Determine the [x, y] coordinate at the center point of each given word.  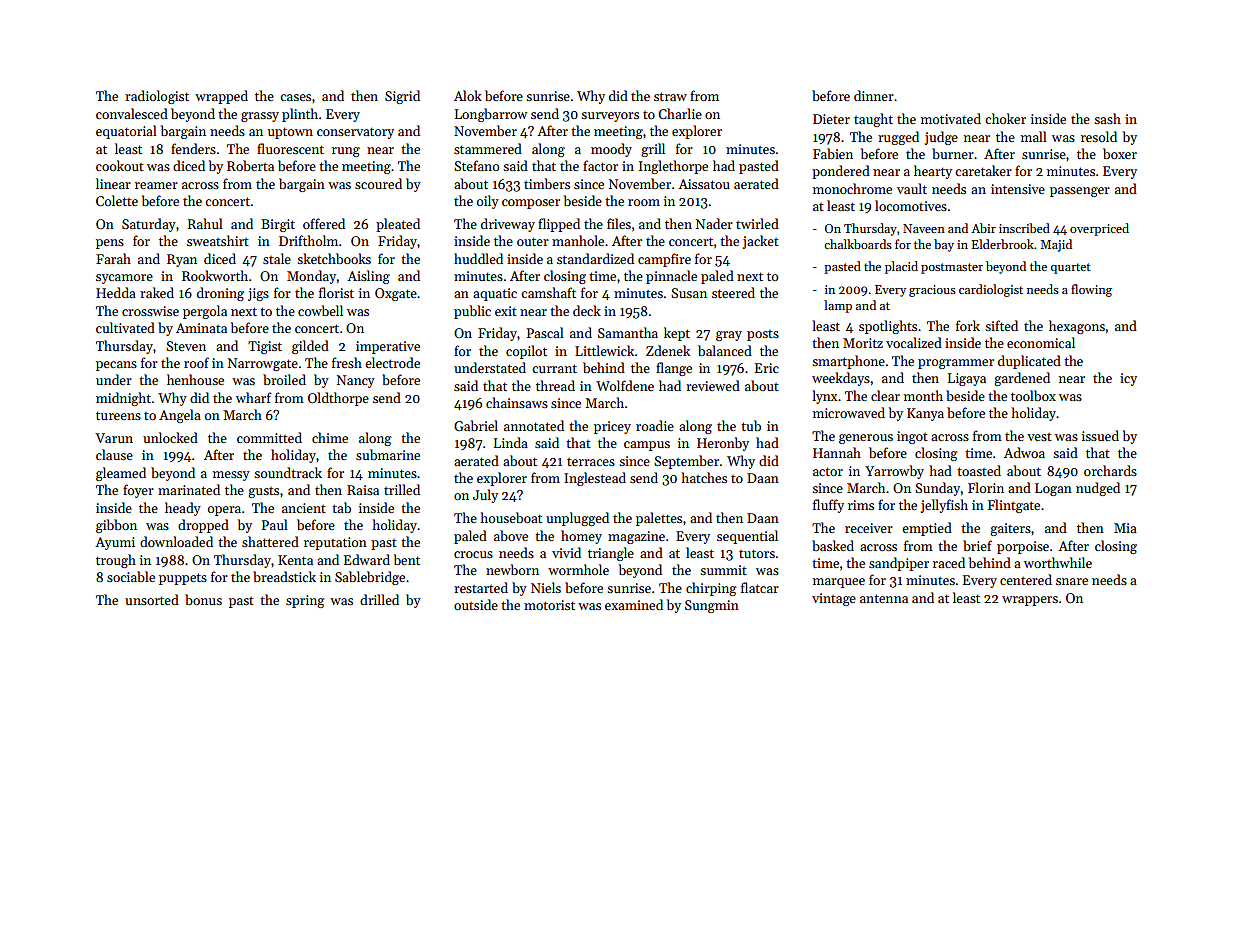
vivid [566, 552]
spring [305, 601]
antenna [884, 598]
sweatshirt [218, 240]
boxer [1120, 153]
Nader [714, 223]
